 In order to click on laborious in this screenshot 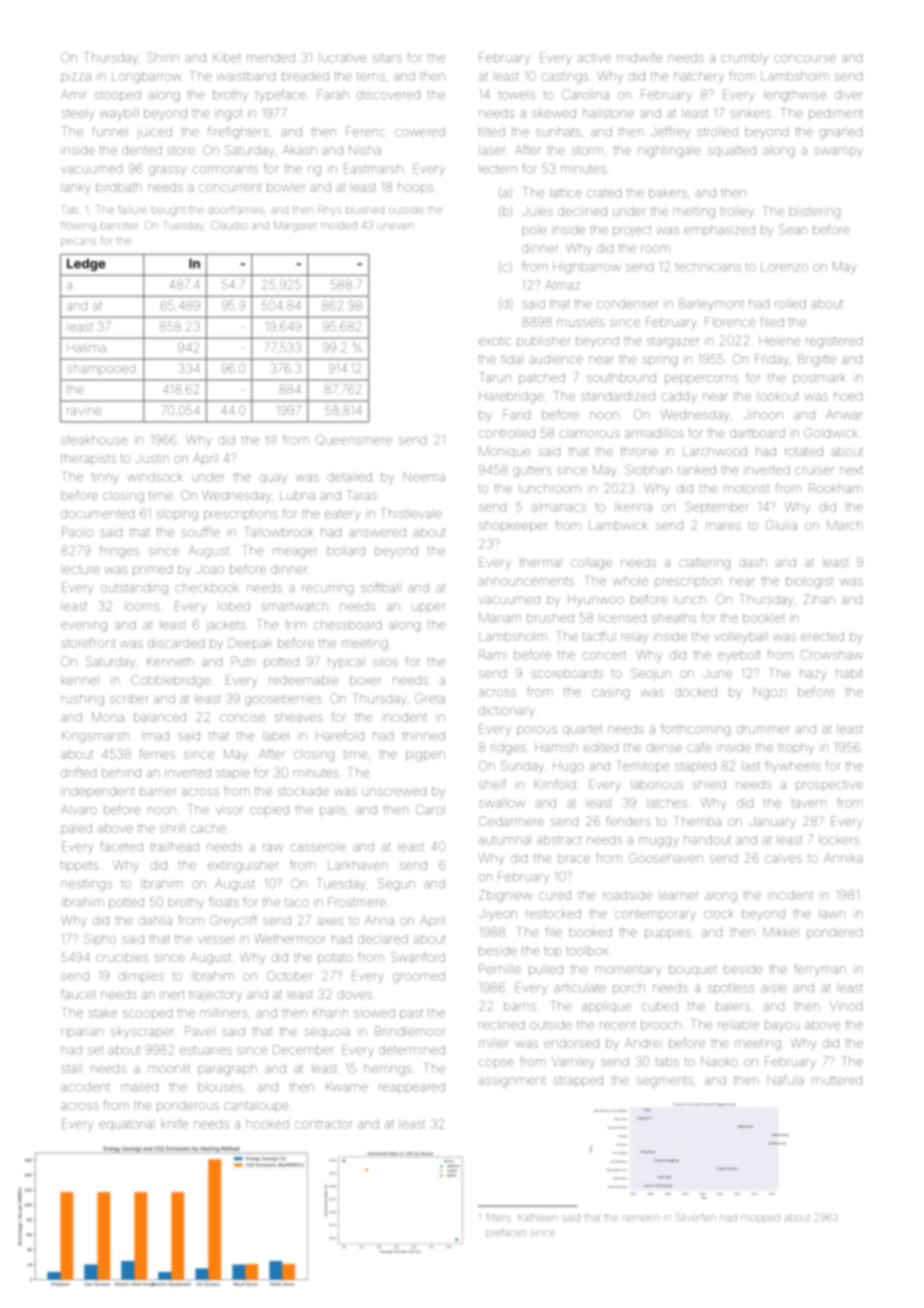, I will do `click(657, 784)`.
